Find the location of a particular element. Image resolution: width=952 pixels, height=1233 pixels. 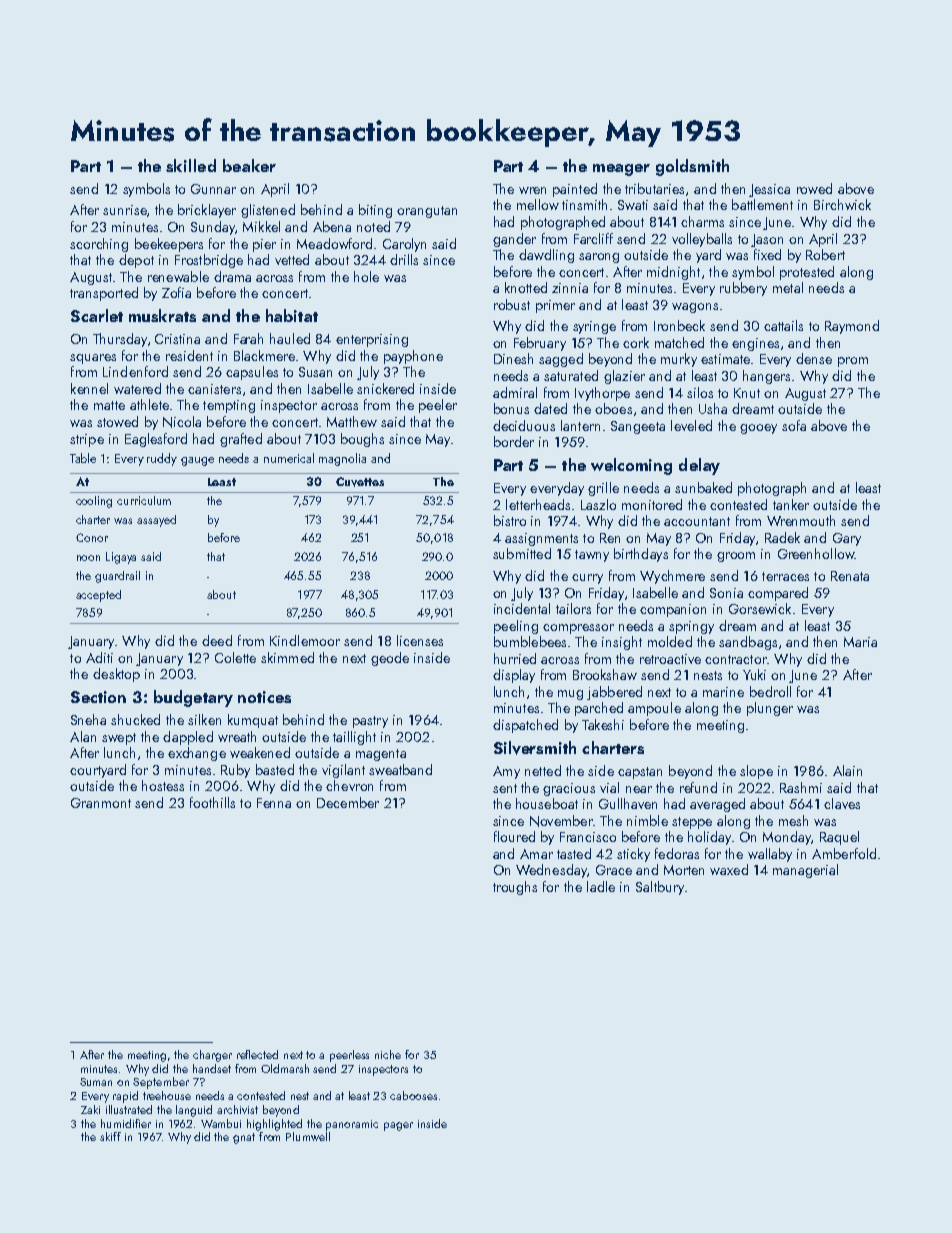

cabooses is located at coordinates (413, 1095).
